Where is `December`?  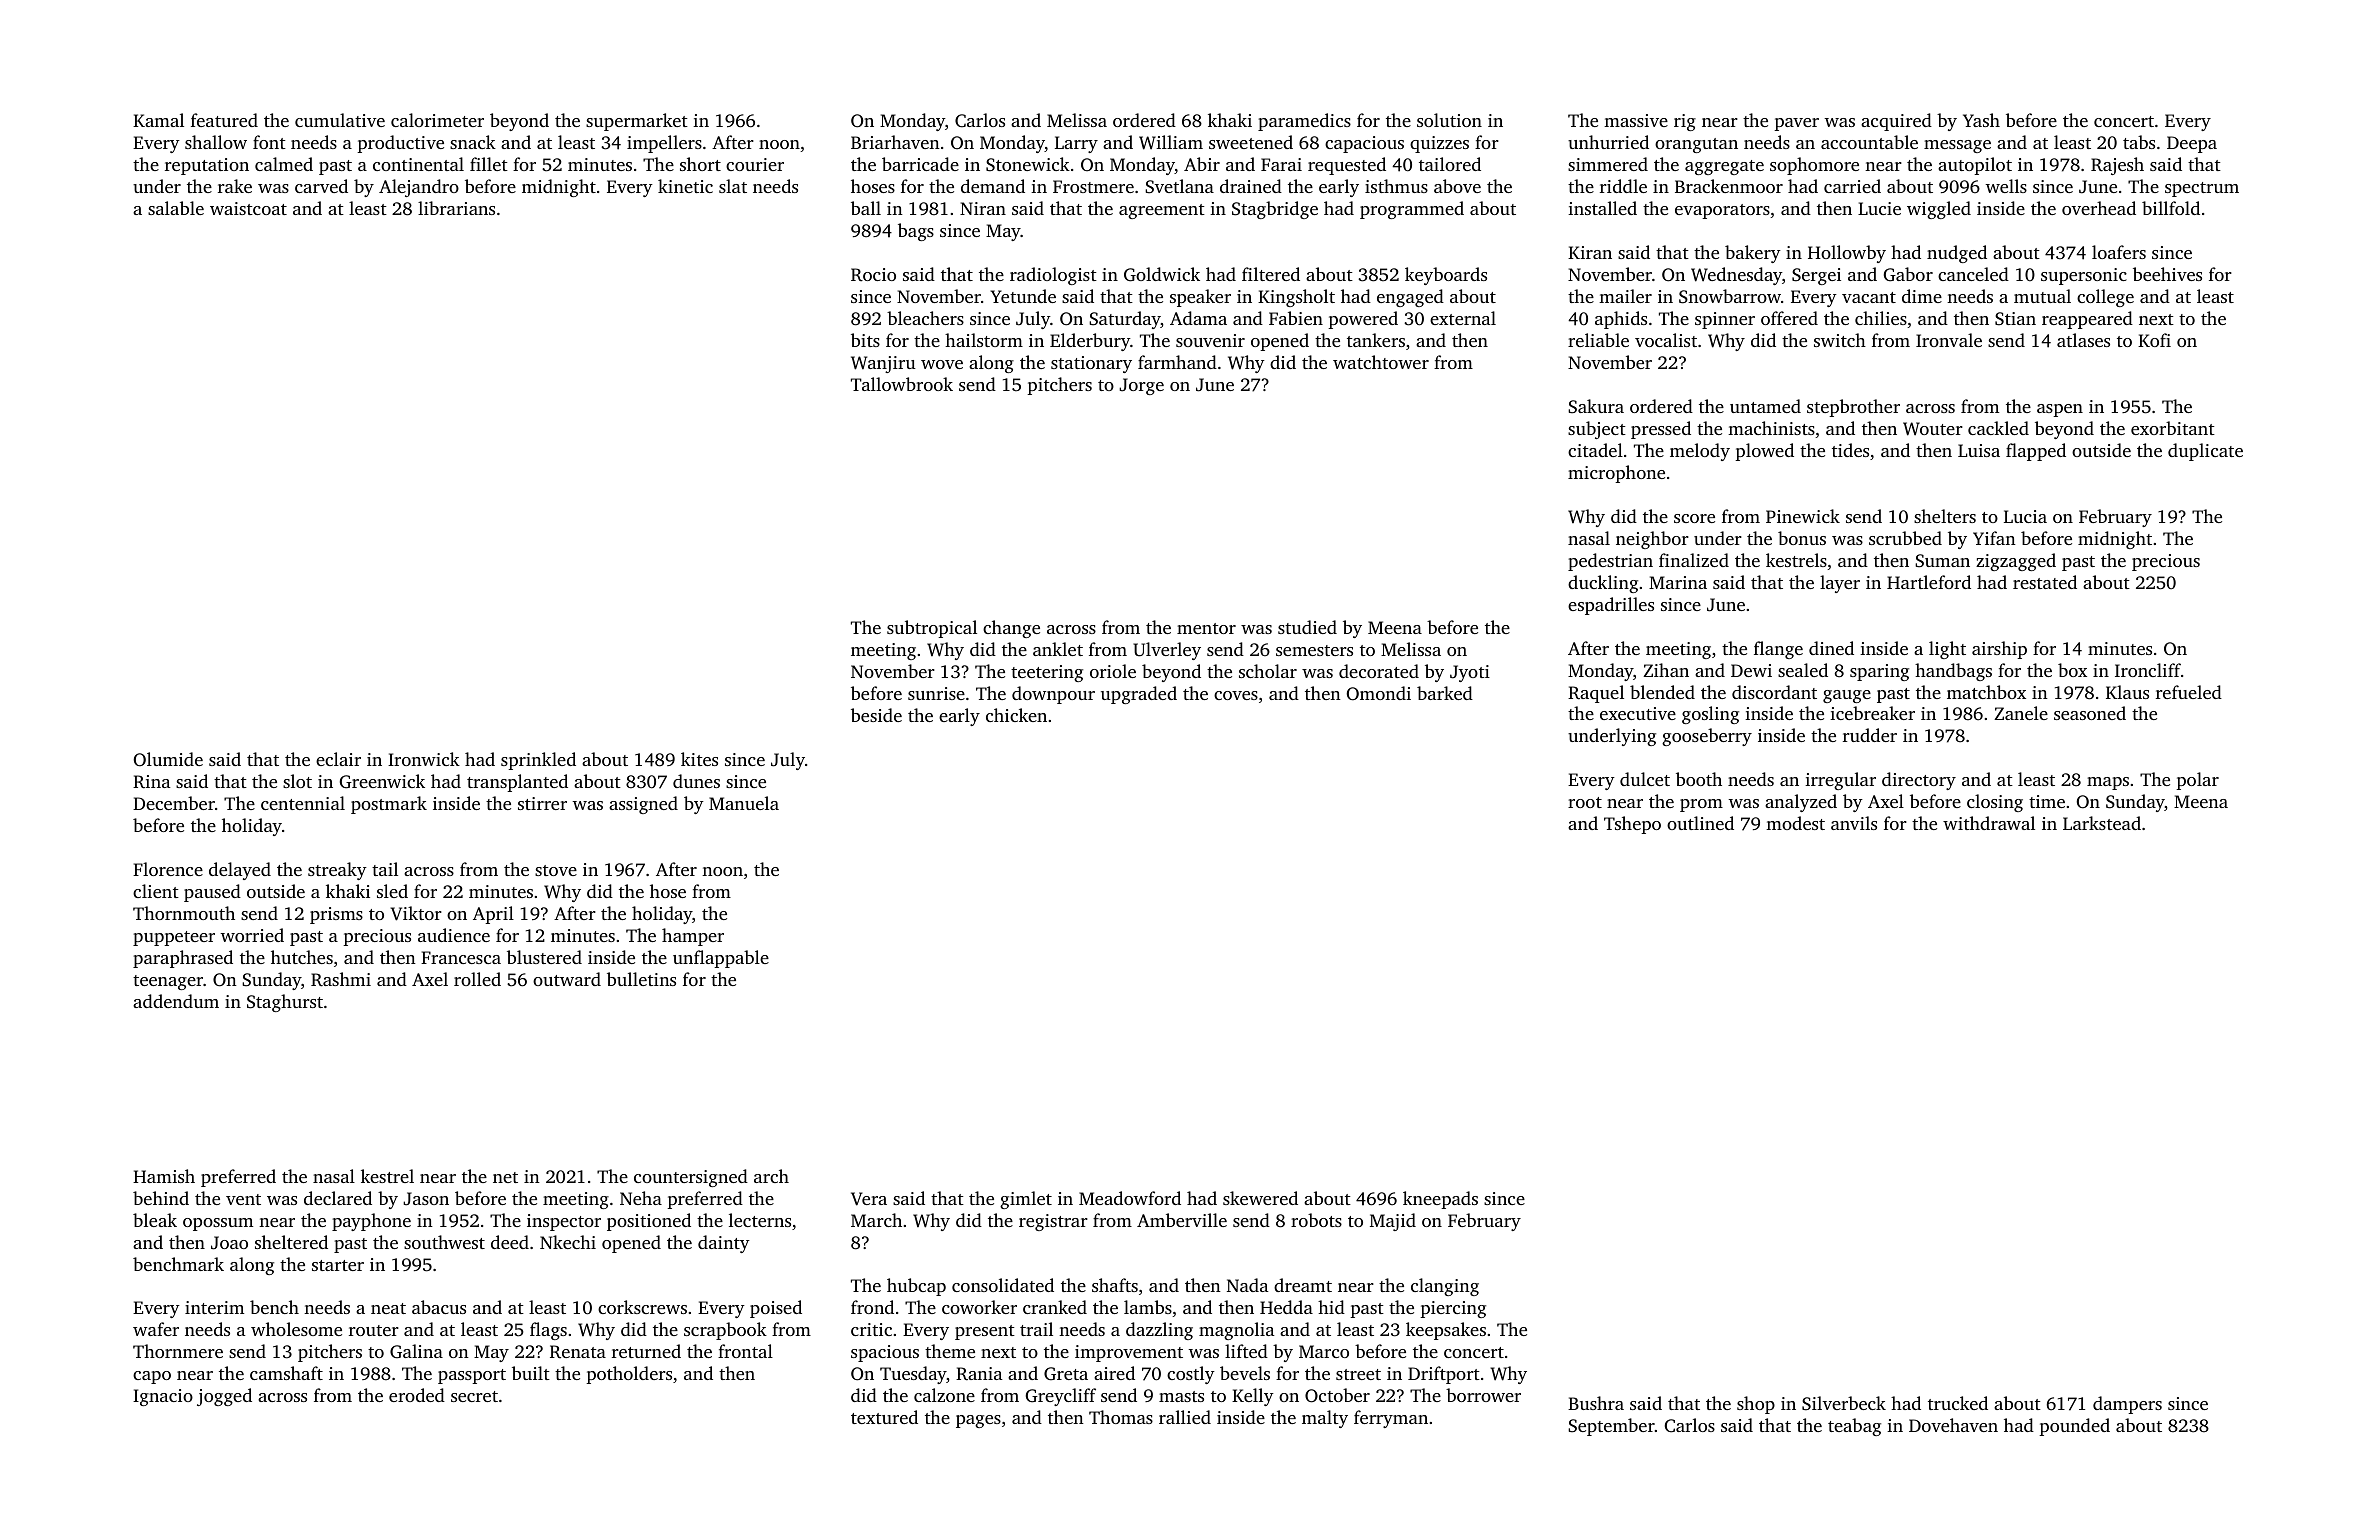 December is located at coordinates (174, 803).
